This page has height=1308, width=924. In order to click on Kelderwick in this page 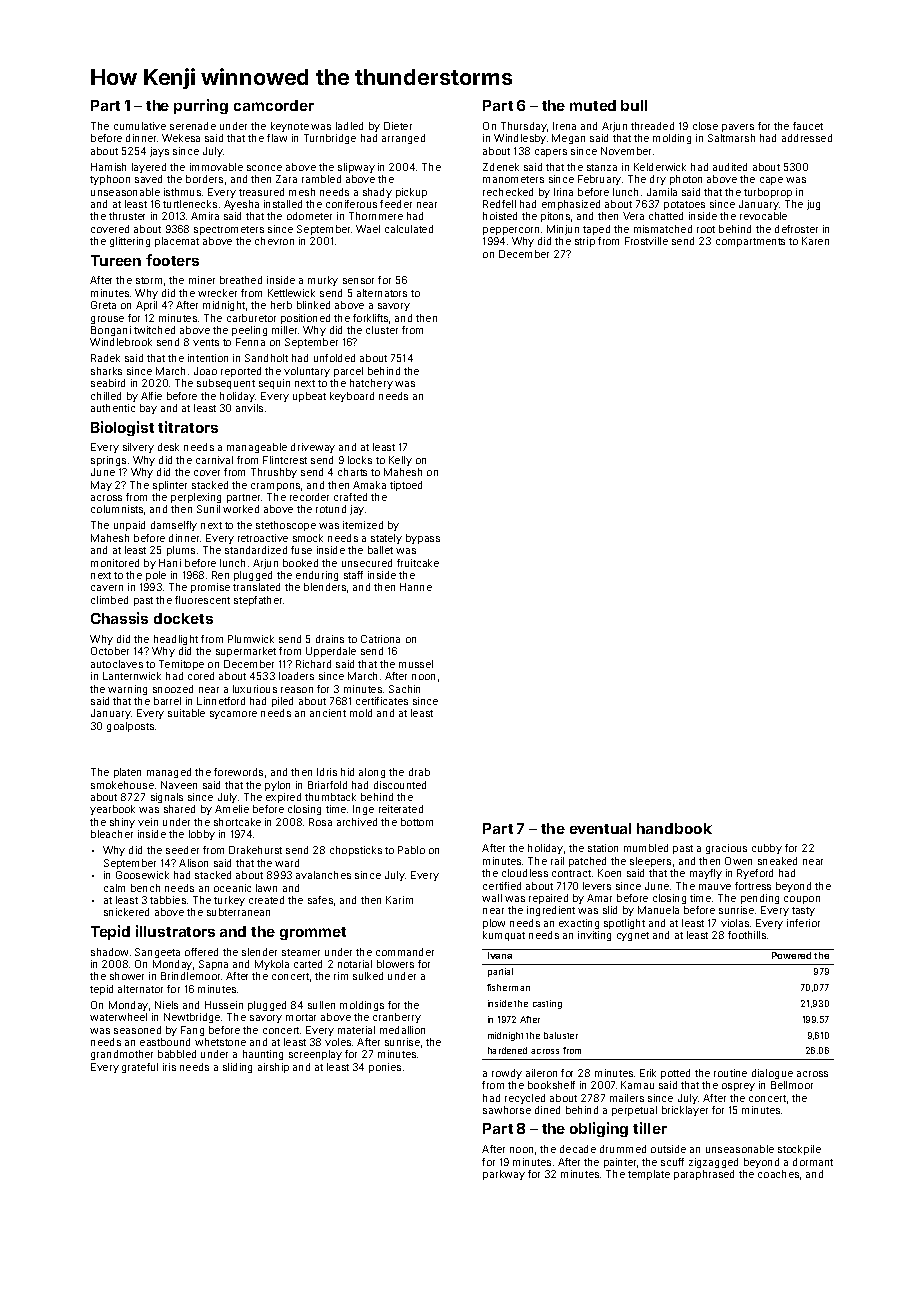, I will do `click(660, 167)`.
